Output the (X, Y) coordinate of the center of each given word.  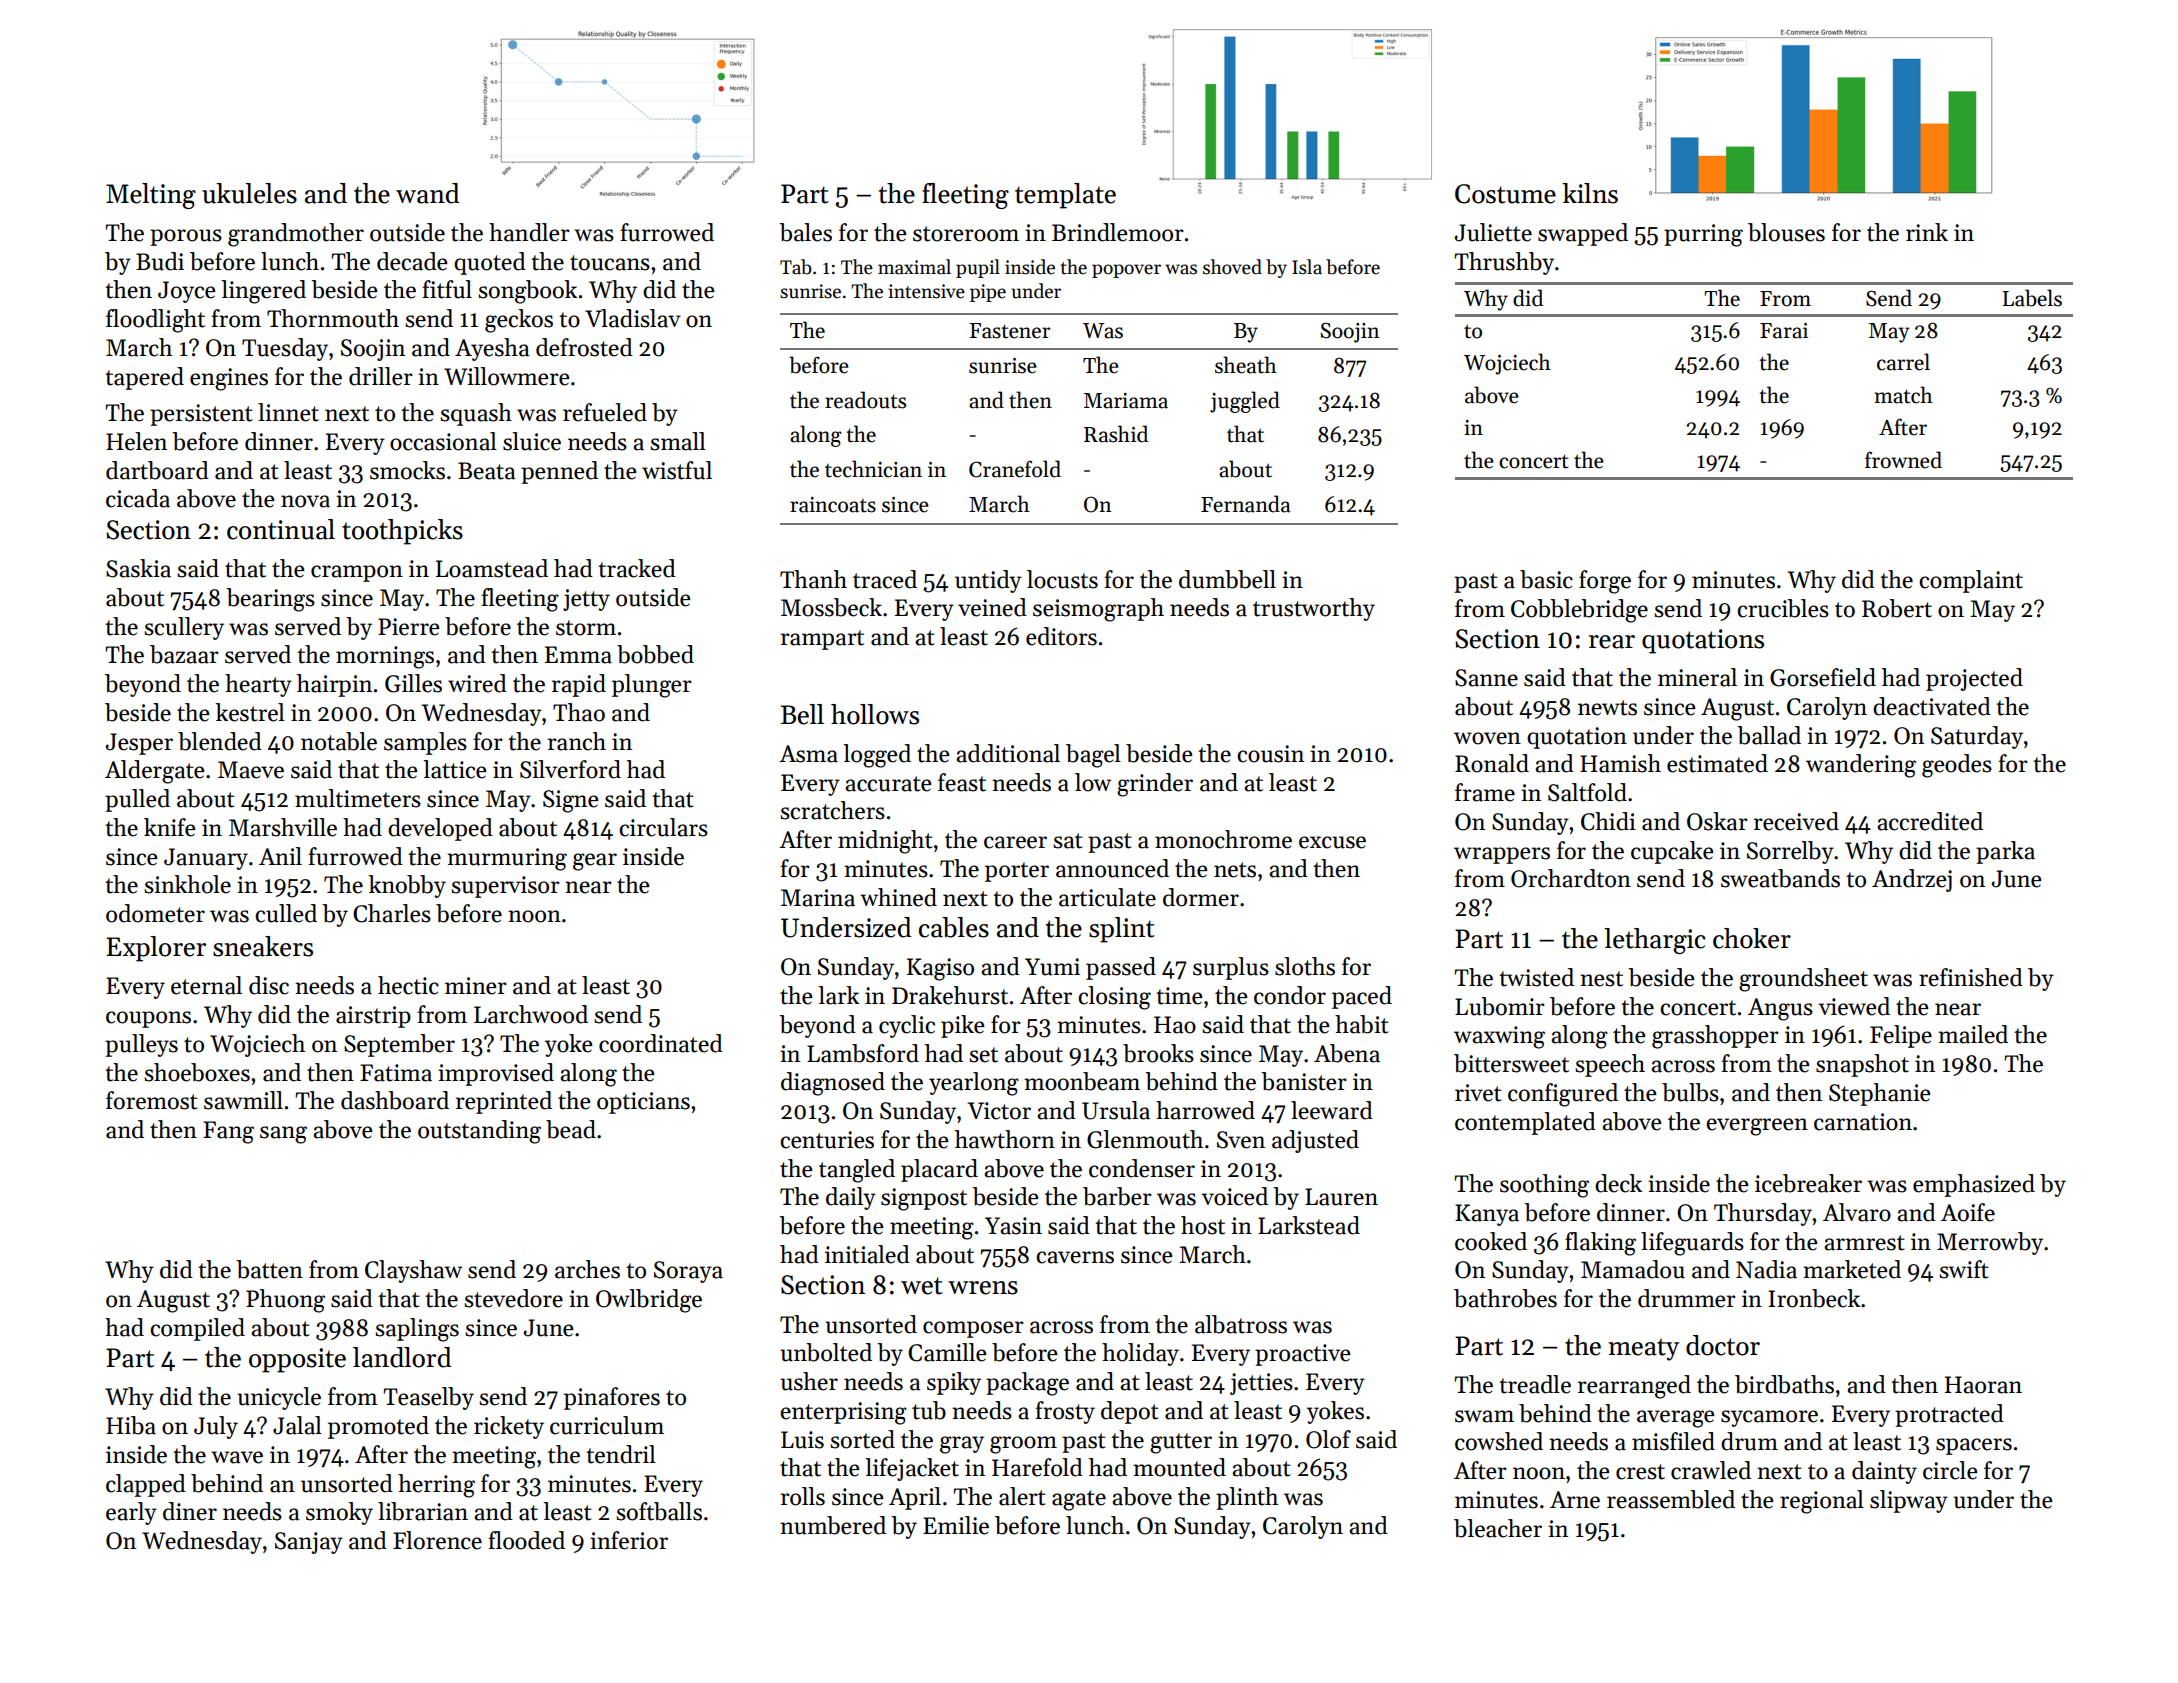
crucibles (1783, 608)
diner (190, 1511)
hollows (875, 714)
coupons (148, 1019)
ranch (577, 741)
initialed (867, 1254)
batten (269, 1269)
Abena (1347, 1053)
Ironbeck (1814, 1298)
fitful (447, 289)
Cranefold (1015, 469)
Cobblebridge (1579, 611)
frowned (1903, 460)
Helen (136, 441)
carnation (1863, 1122)
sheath (1246, 365)
